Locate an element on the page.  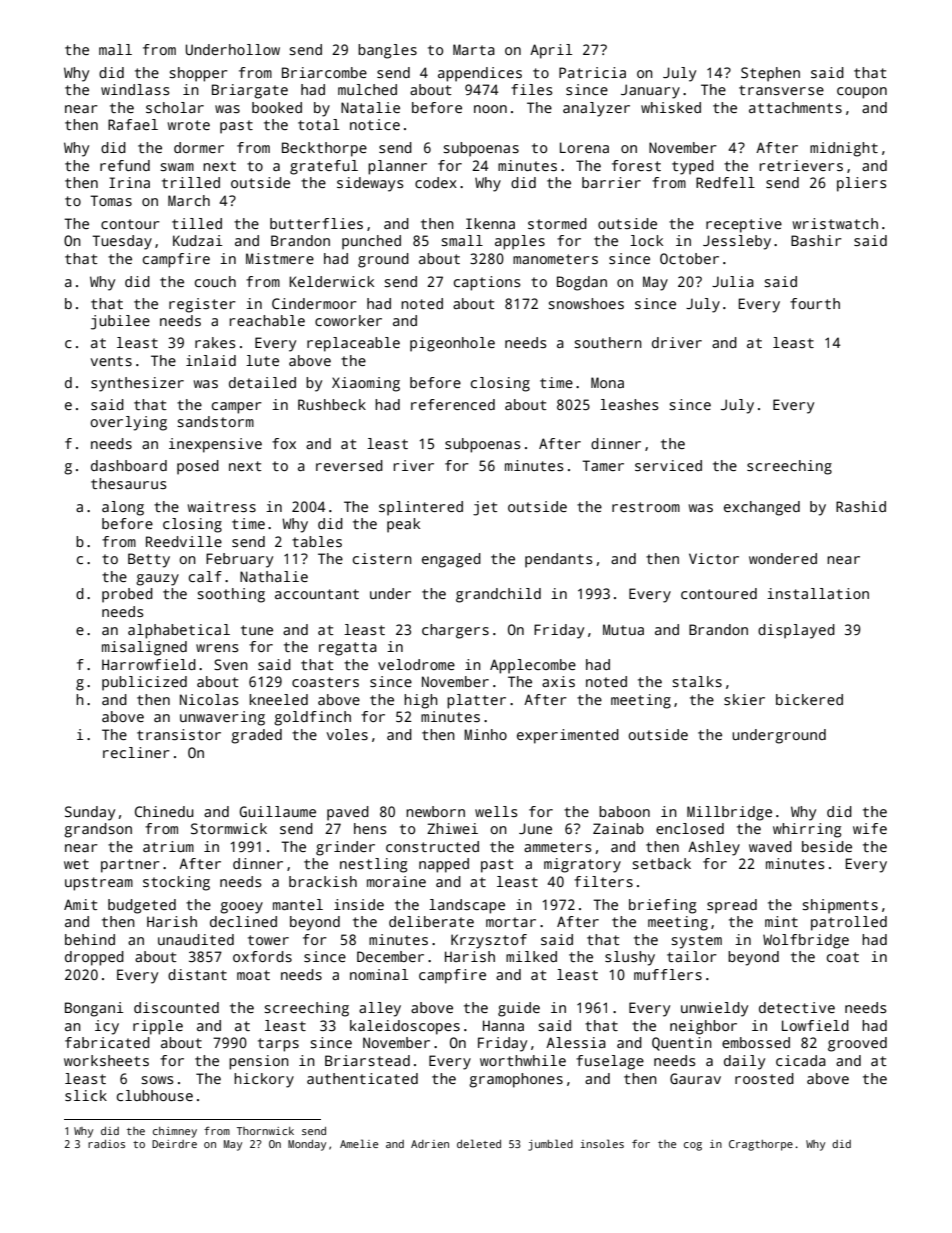
radios is located at coordinates (106, 1144).
